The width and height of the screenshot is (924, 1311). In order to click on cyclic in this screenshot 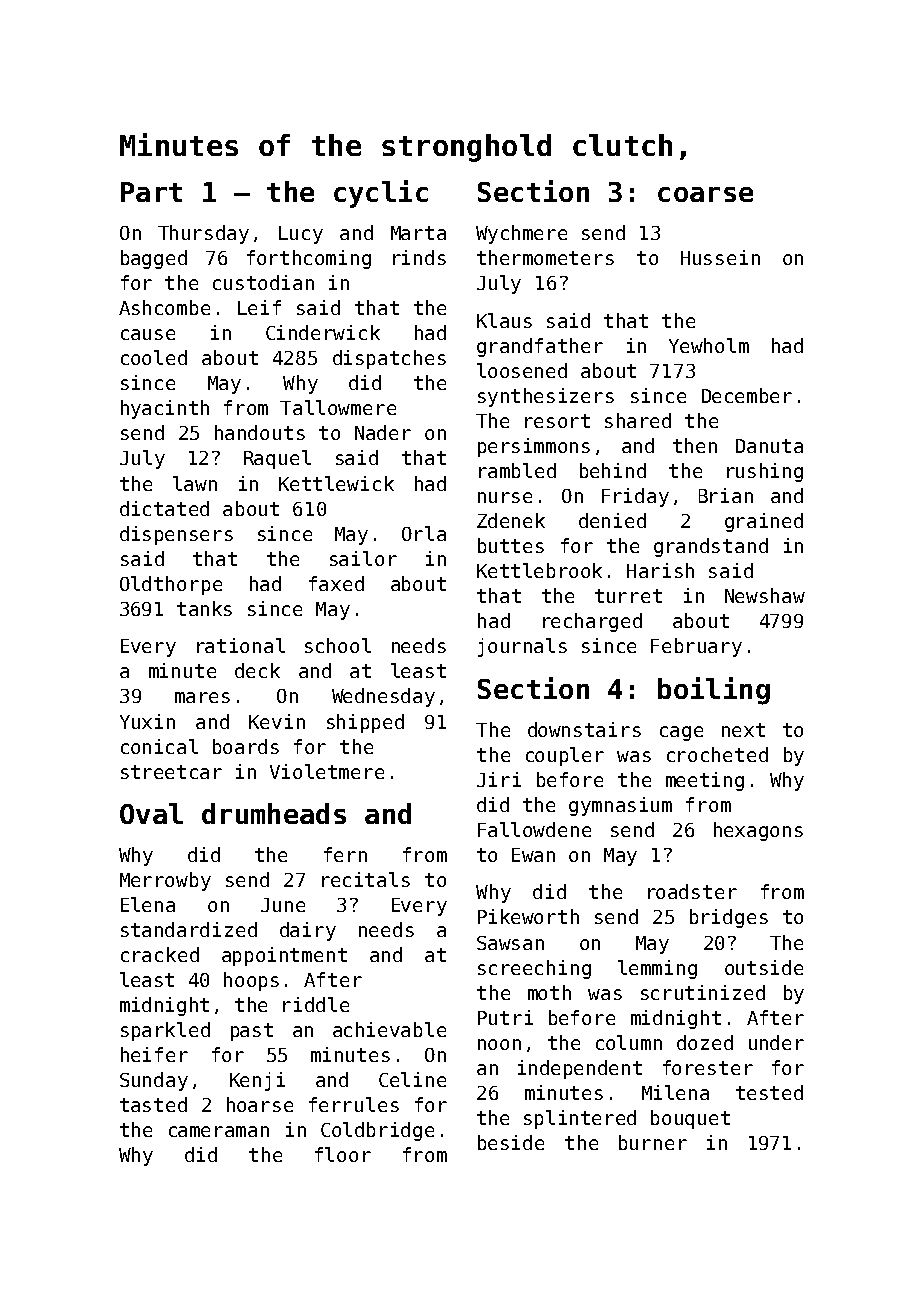, I will do `click(381, 194)`.
